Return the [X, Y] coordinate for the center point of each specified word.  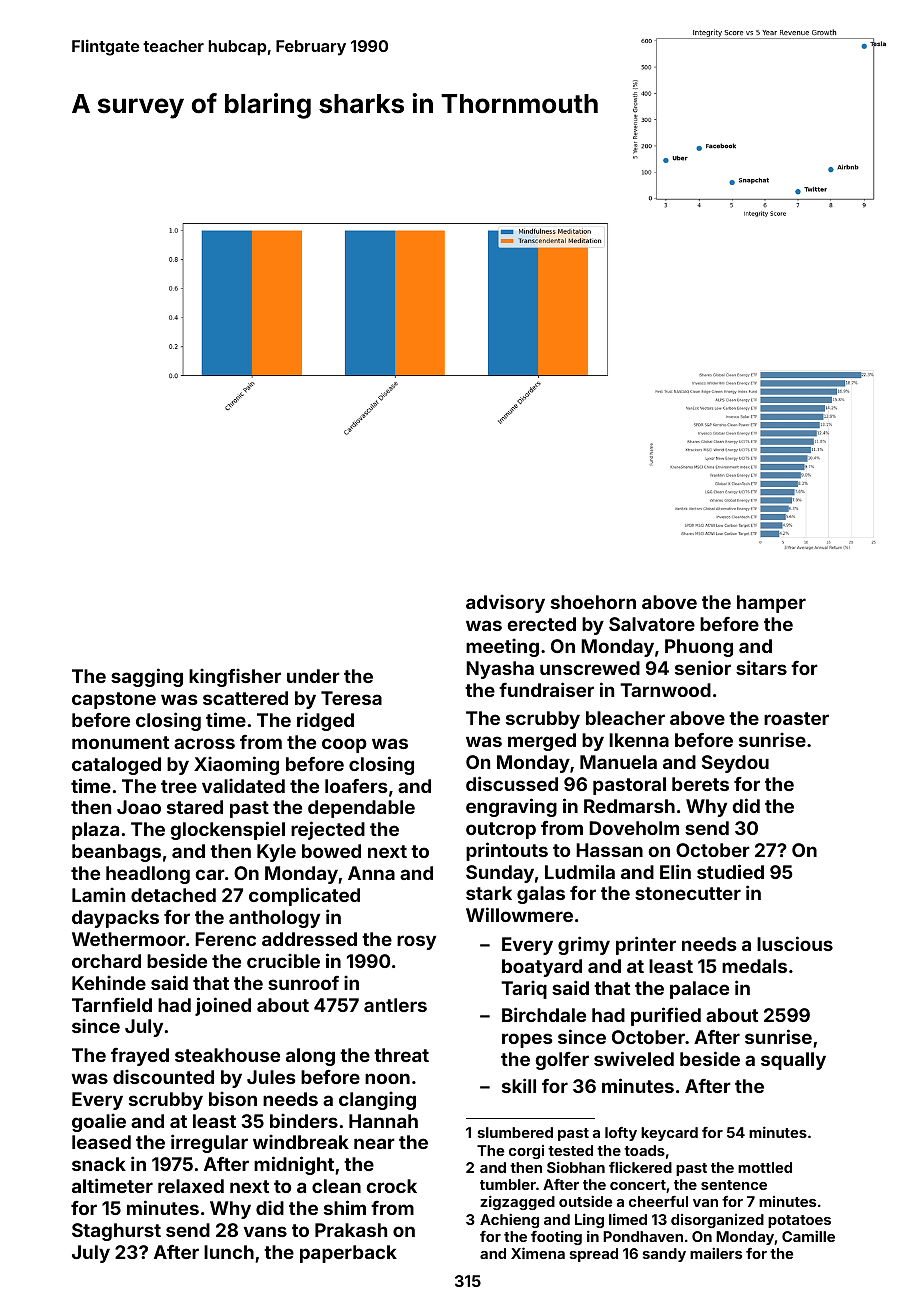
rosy [416, 942]
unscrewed [590, 668]
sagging [147, 677]
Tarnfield [112, 1004]
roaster [796, 718]
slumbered [515, 1132]
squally [793, 1061]
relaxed [191, 1186]
